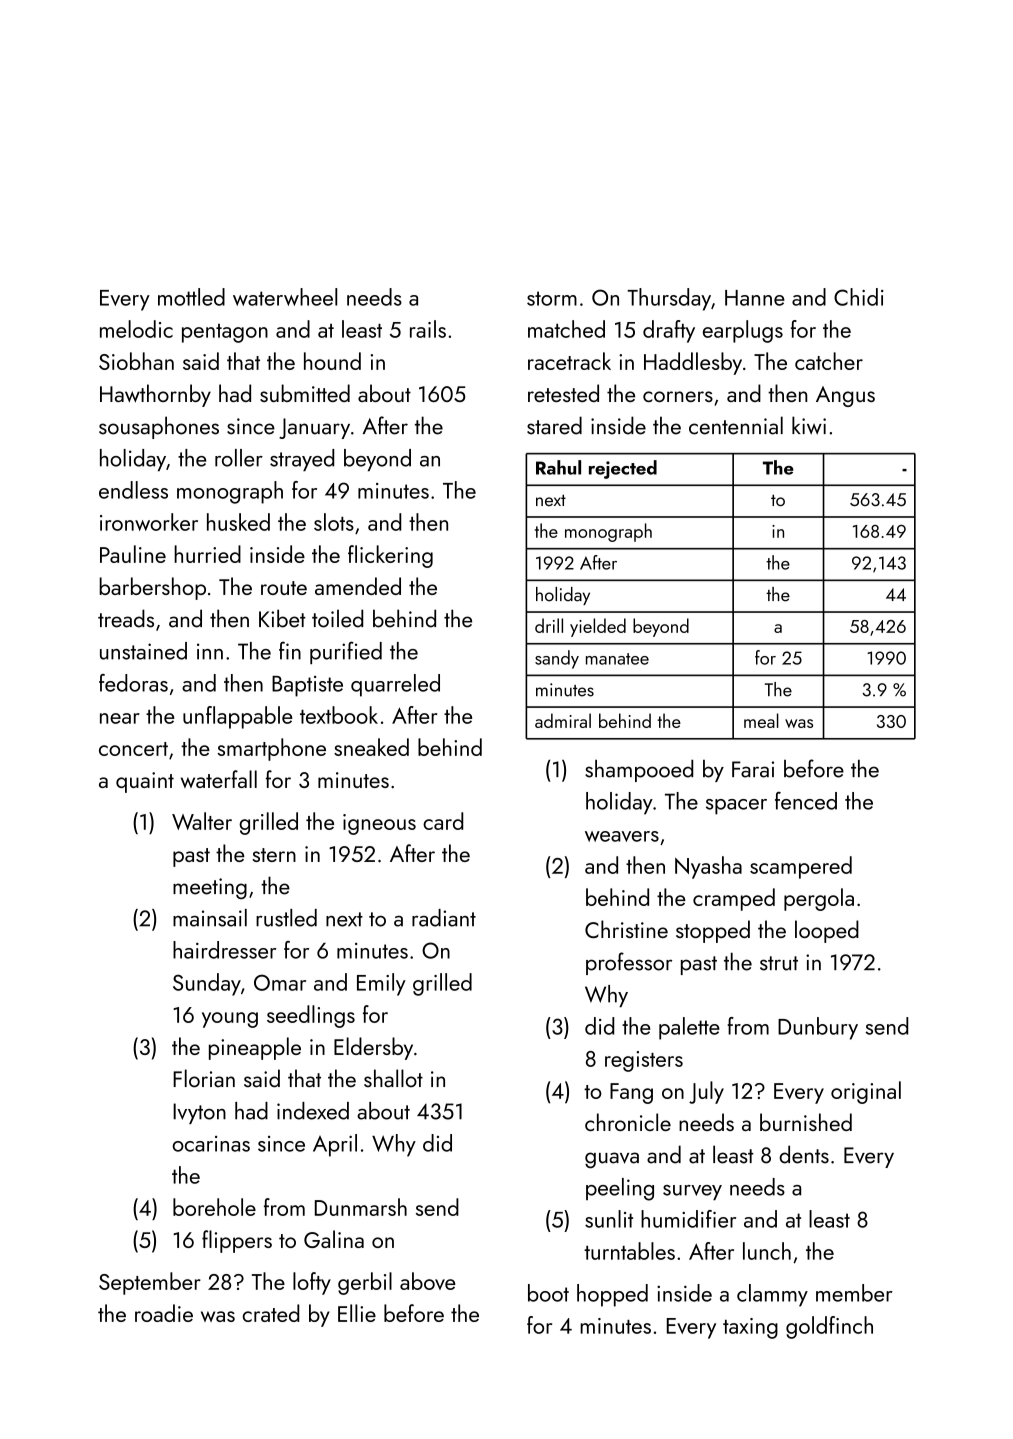 This document has height=1439, width=1013. What do you see at coordinates (357, 1313) in the document?
I see `Ellie` at bounding box center [357, 1313].
